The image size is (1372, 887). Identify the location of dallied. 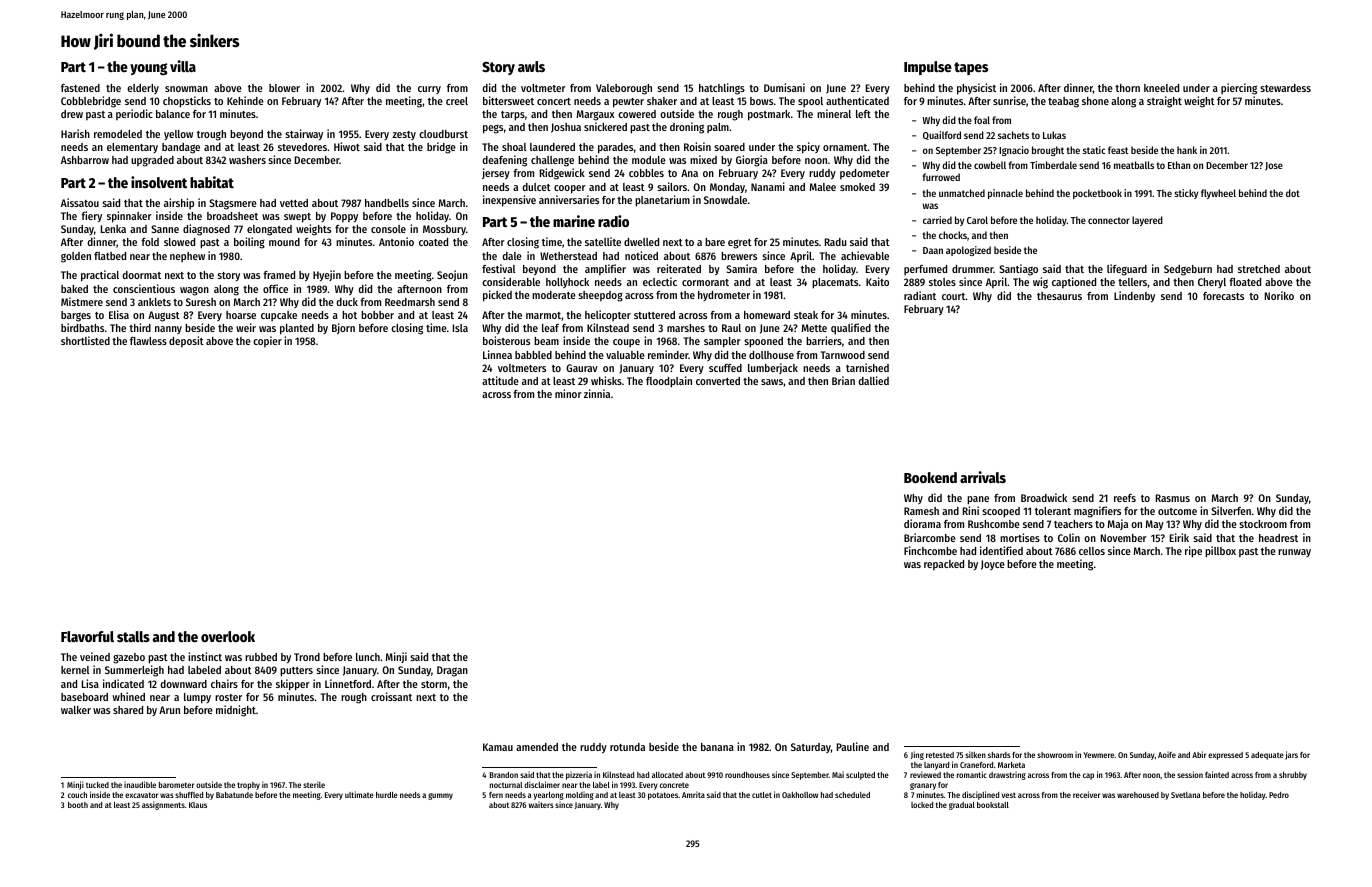
(873, 380).
